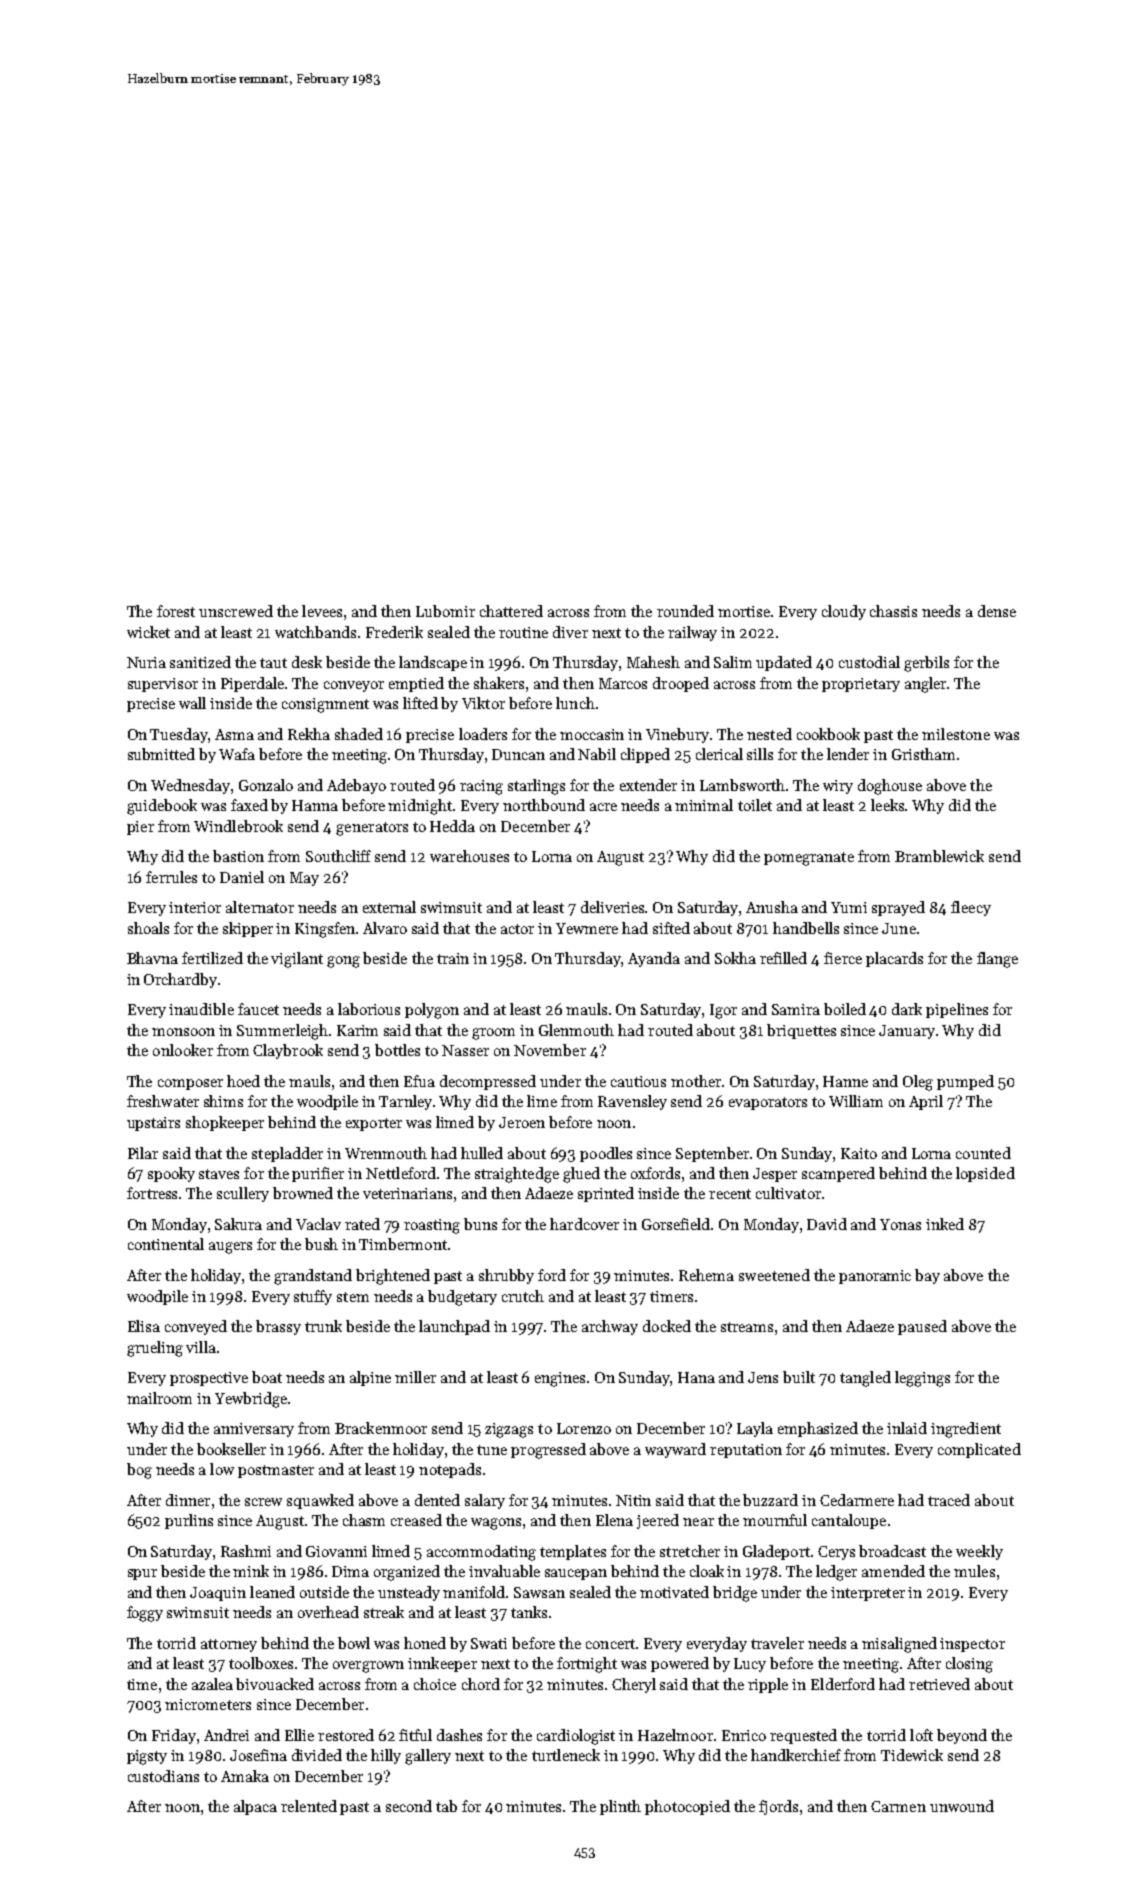 The height and width of the document is (1891, 1148). What do you see at coordinates (176, 611) in the document?
I see `forest` at bounding box center [176, 611].
